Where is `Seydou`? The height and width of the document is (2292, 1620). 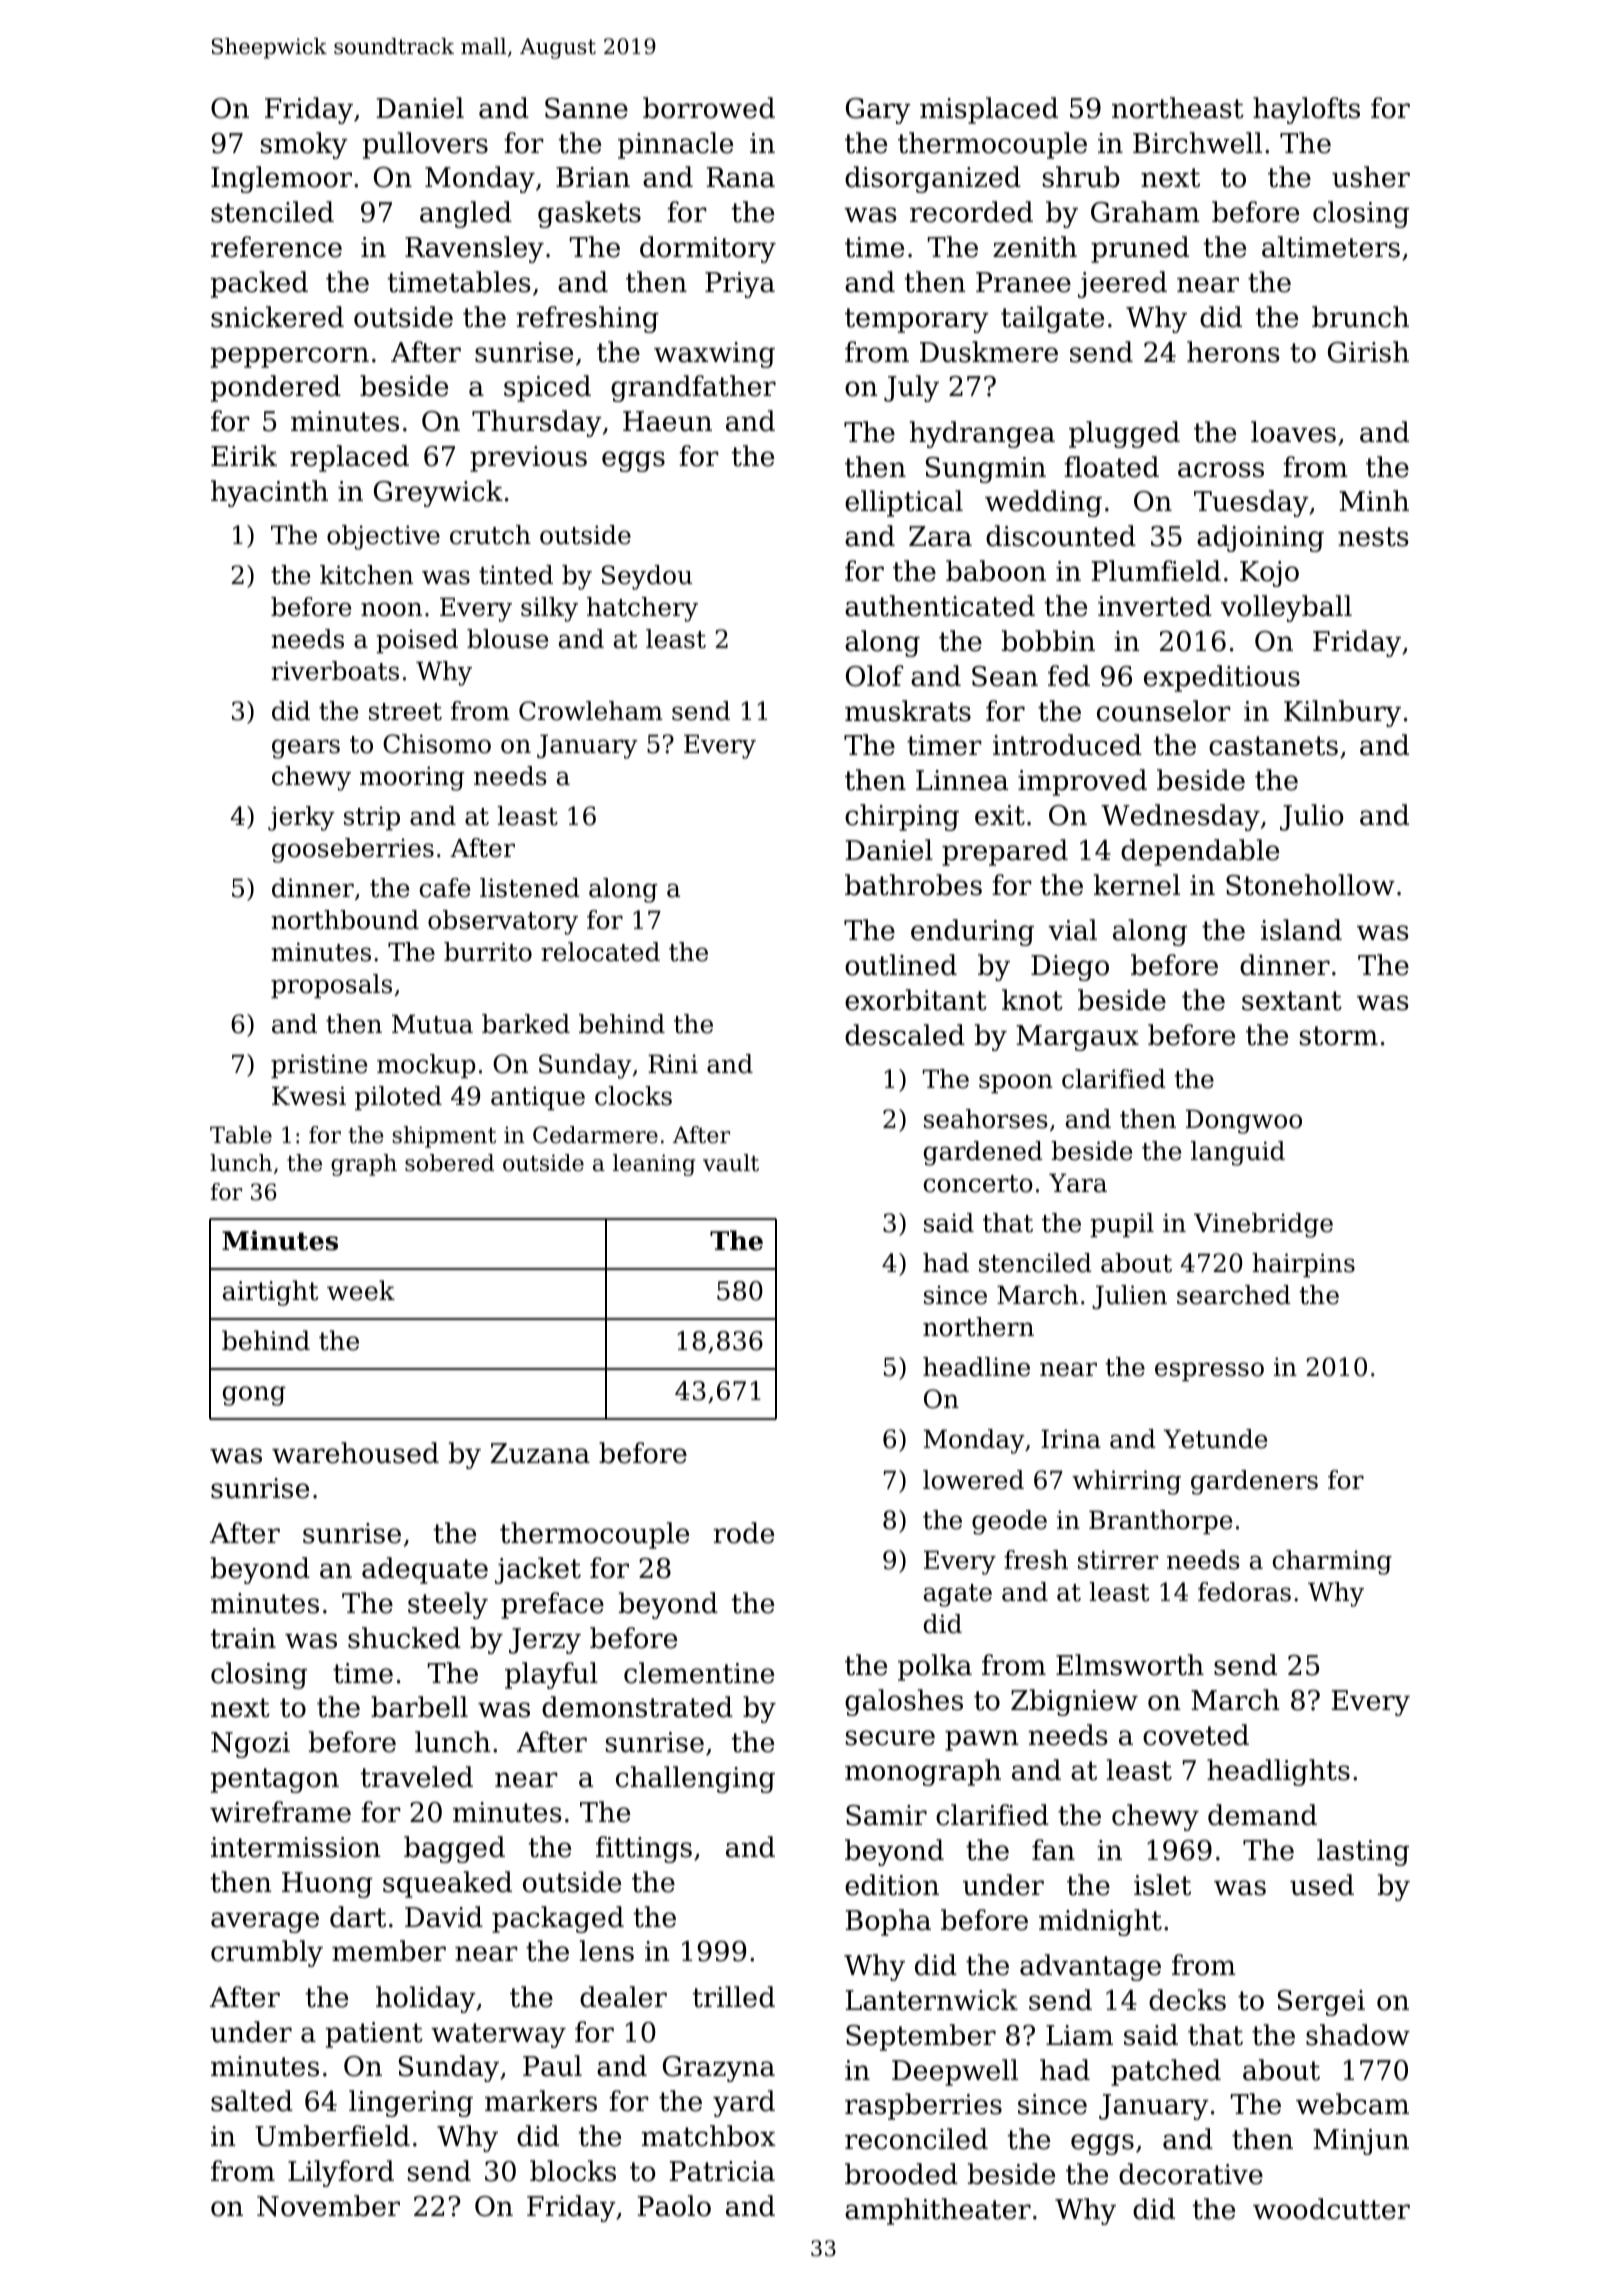 Seydou is located at coordinates (647, 577).
